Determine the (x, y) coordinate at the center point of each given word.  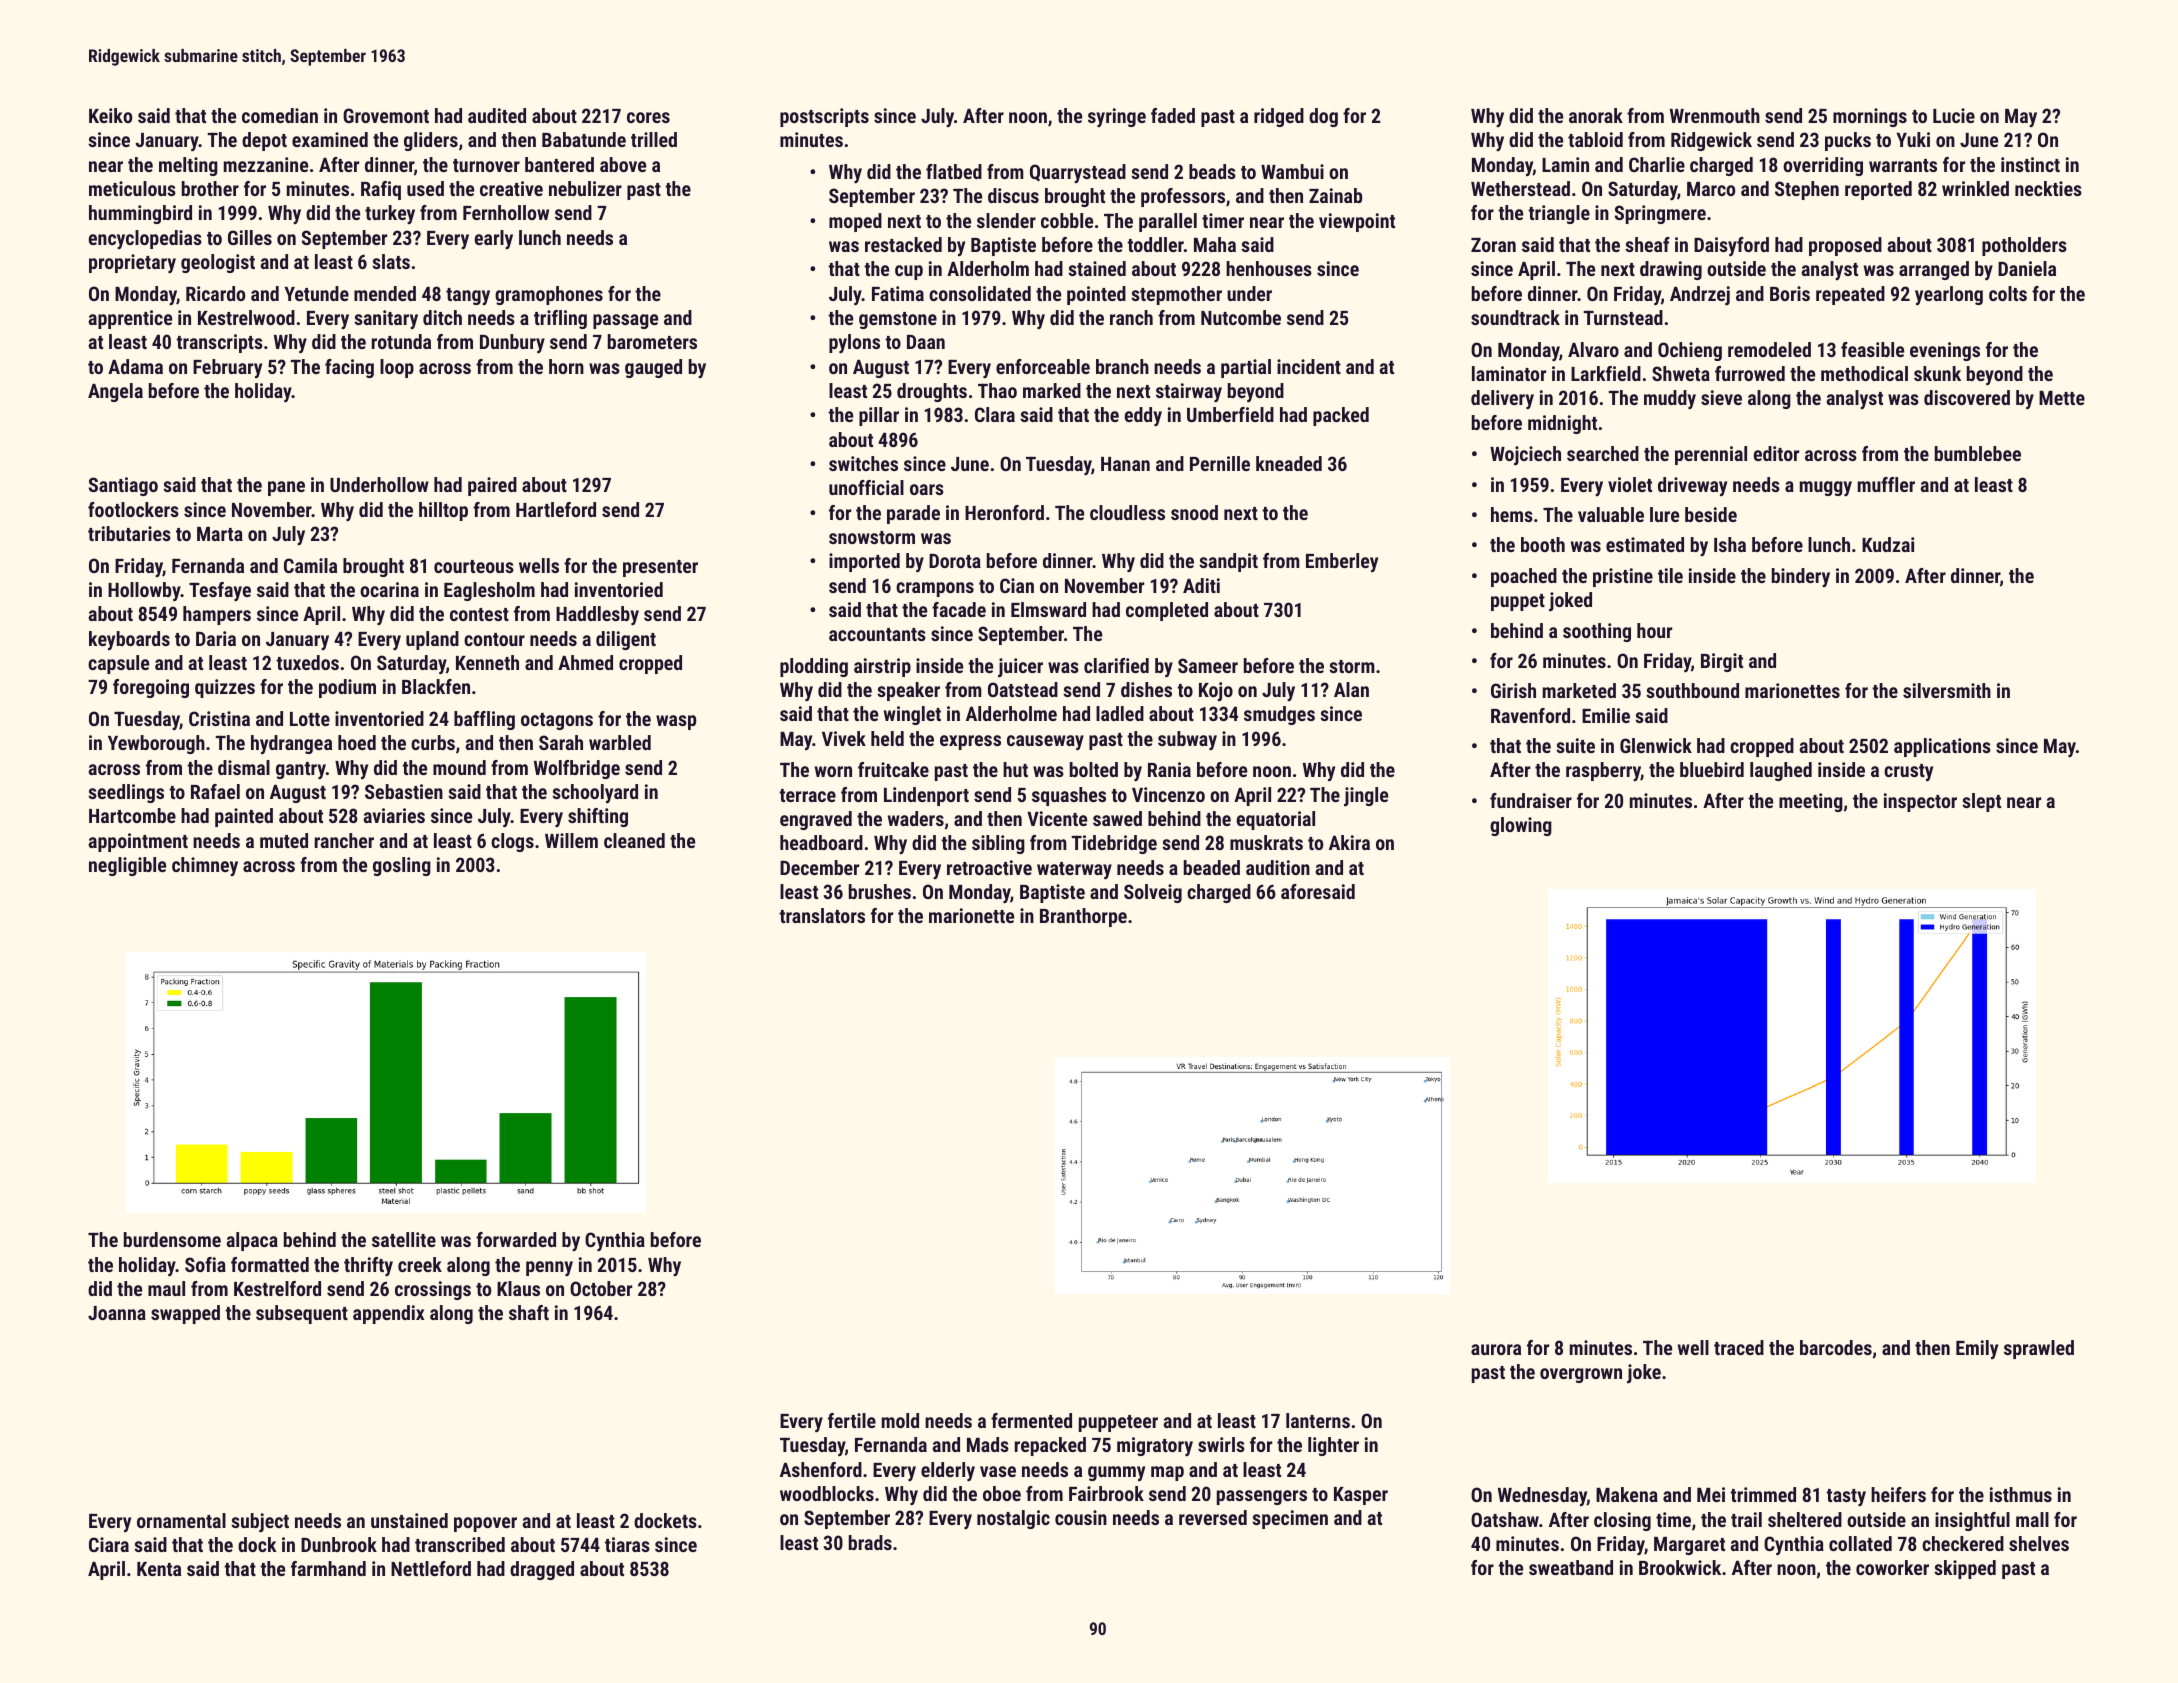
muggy (1826, 488)
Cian (1017, 585)
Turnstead (1623, 317)
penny (549, 1268)
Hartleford (556, 509)
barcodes (1836, 1347)
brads (870, 1542)
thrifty (368, 1266)
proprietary (132, 263)
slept (1981, 802)
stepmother (1176, 295)
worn (833, 771)
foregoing (151, 688)
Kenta (159, 1569)
